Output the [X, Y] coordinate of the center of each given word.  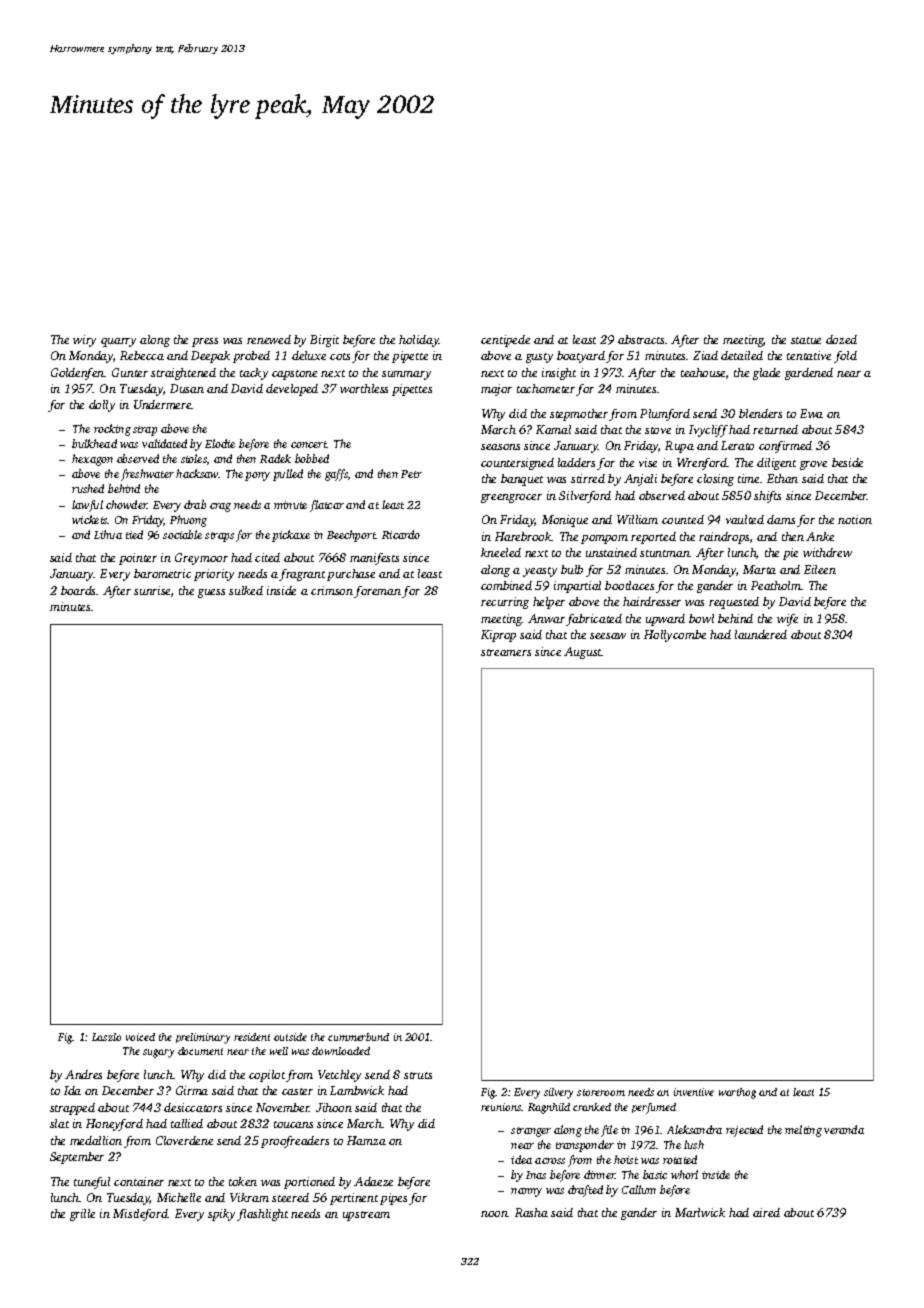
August [583, 653]
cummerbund [358, 1037]
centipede [505, 341]
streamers [506, 652]
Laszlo [106, 1037]
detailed [742, 355]
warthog [737, 1093]
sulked [246, 590]
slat [59, 1123]
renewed [269, 339]
